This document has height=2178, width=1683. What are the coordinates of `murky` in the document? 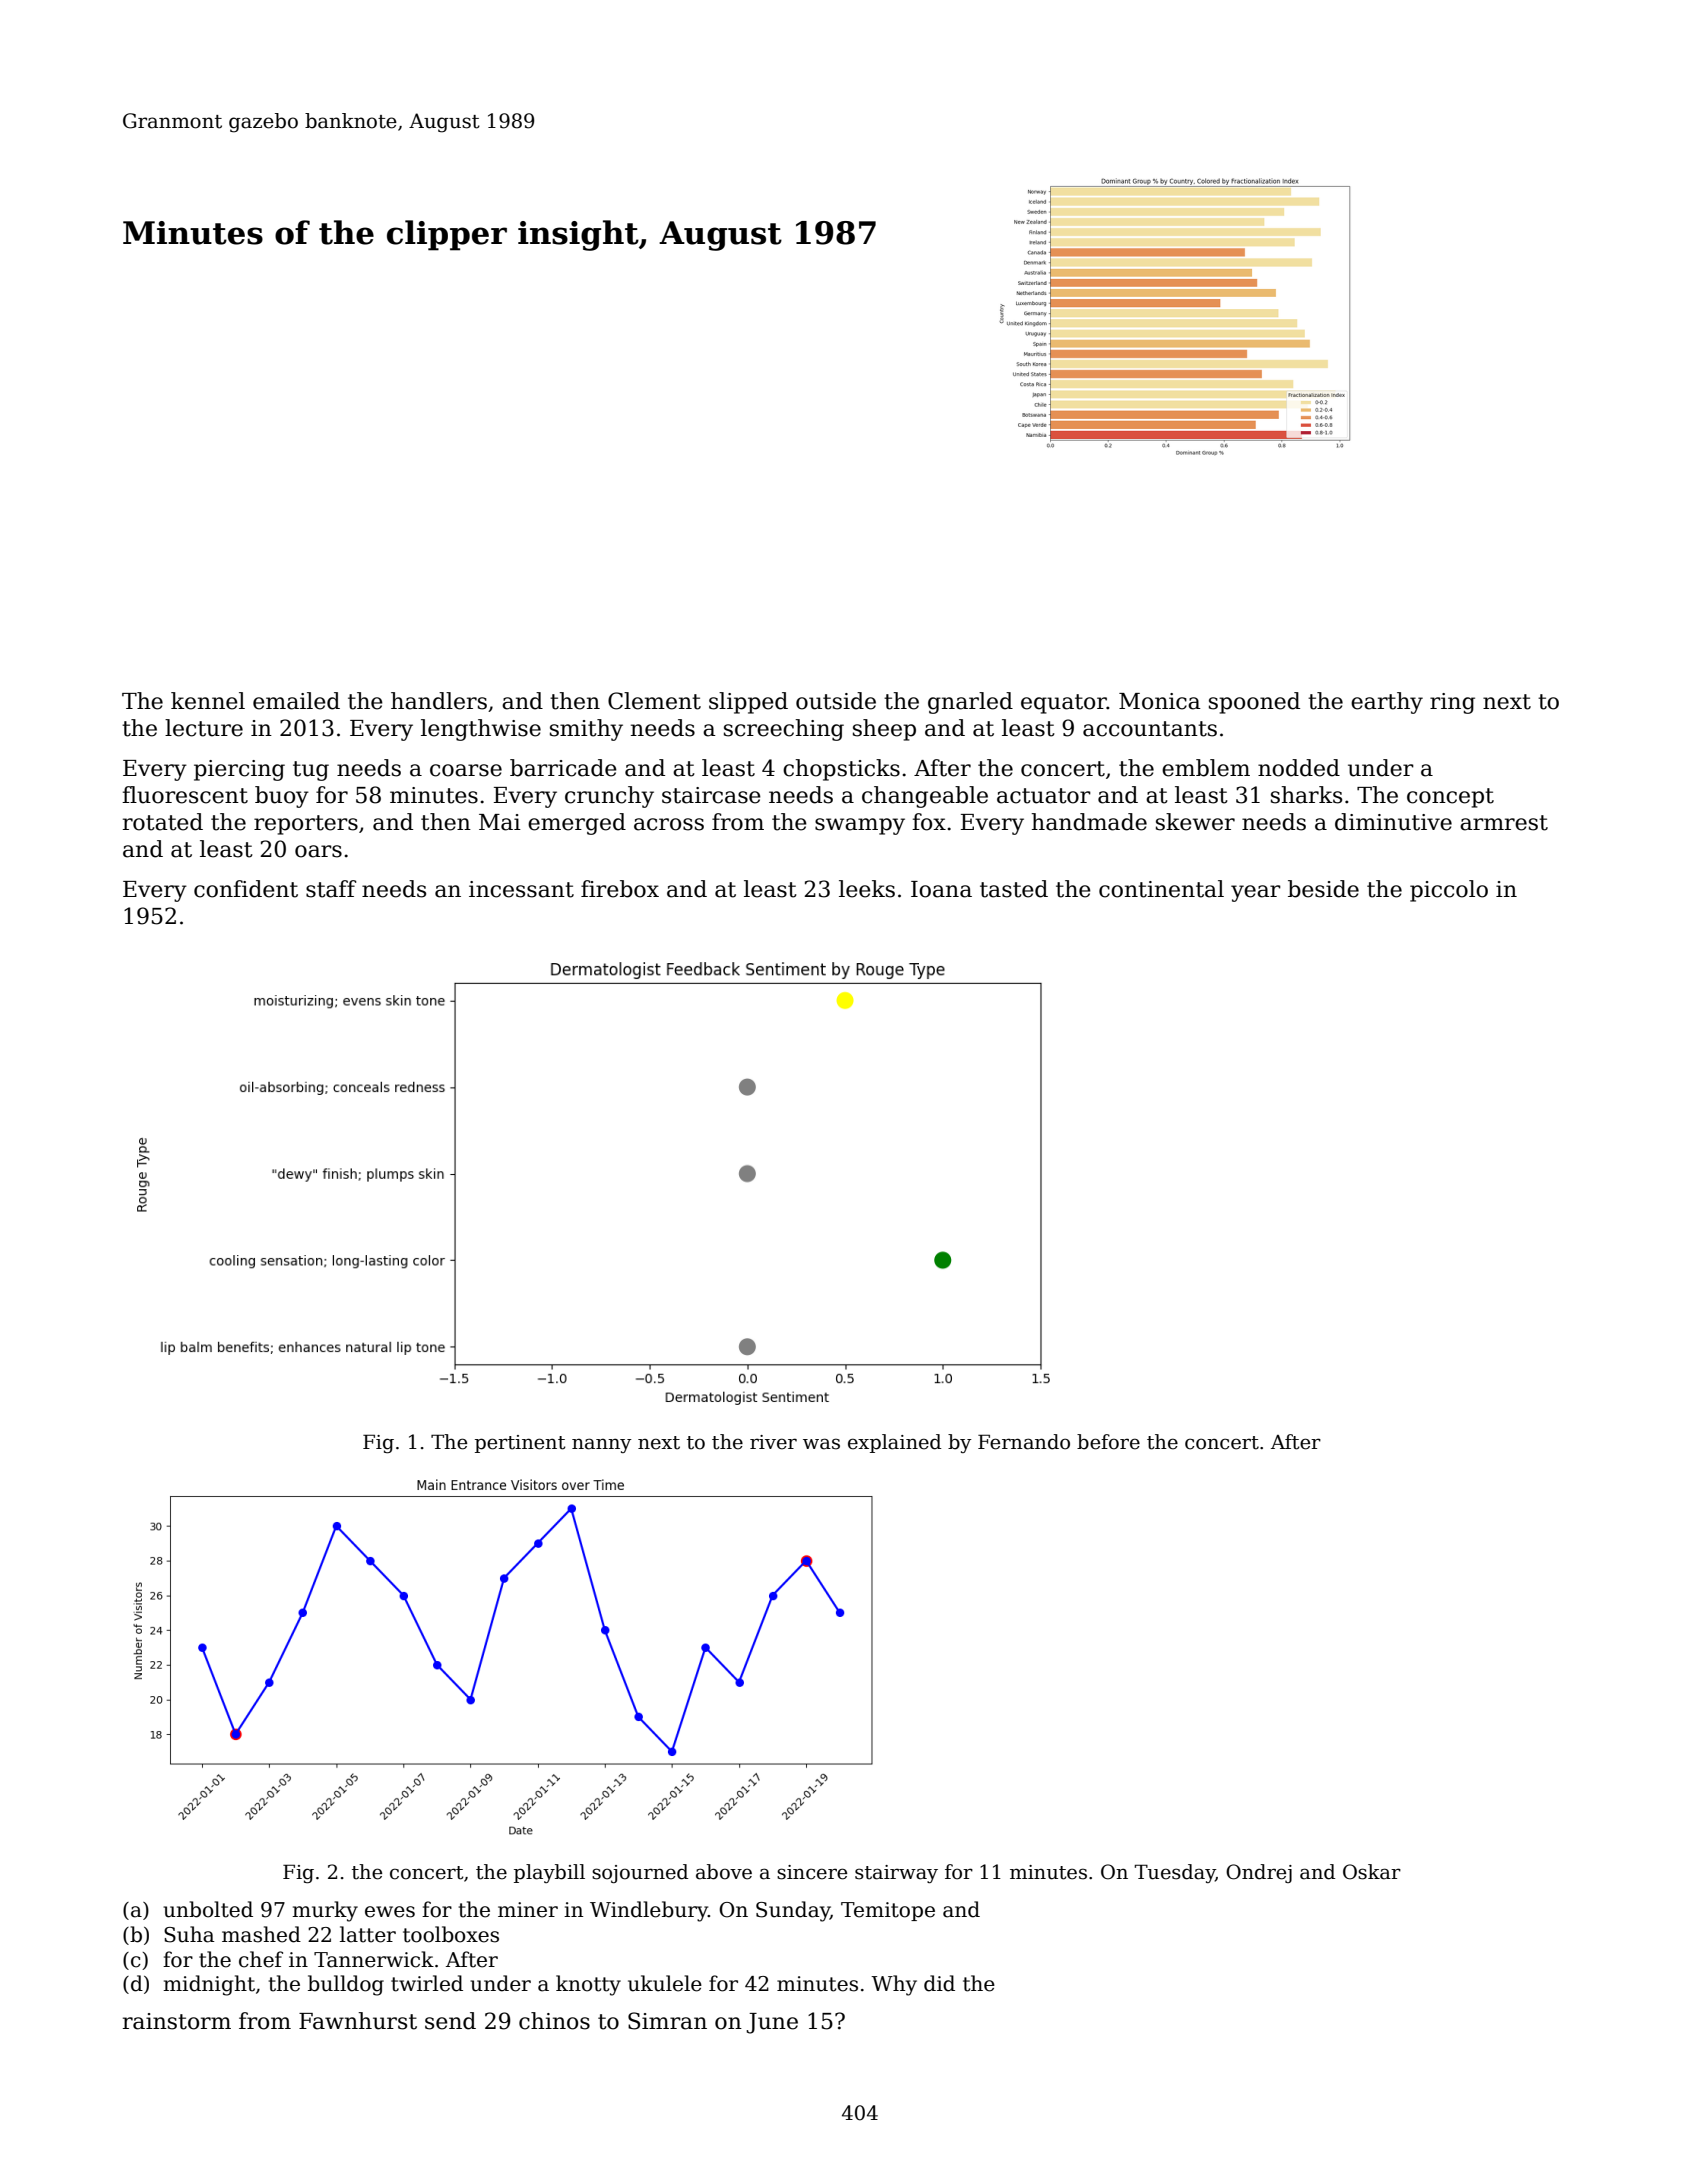 It's located at (325, 1911).
